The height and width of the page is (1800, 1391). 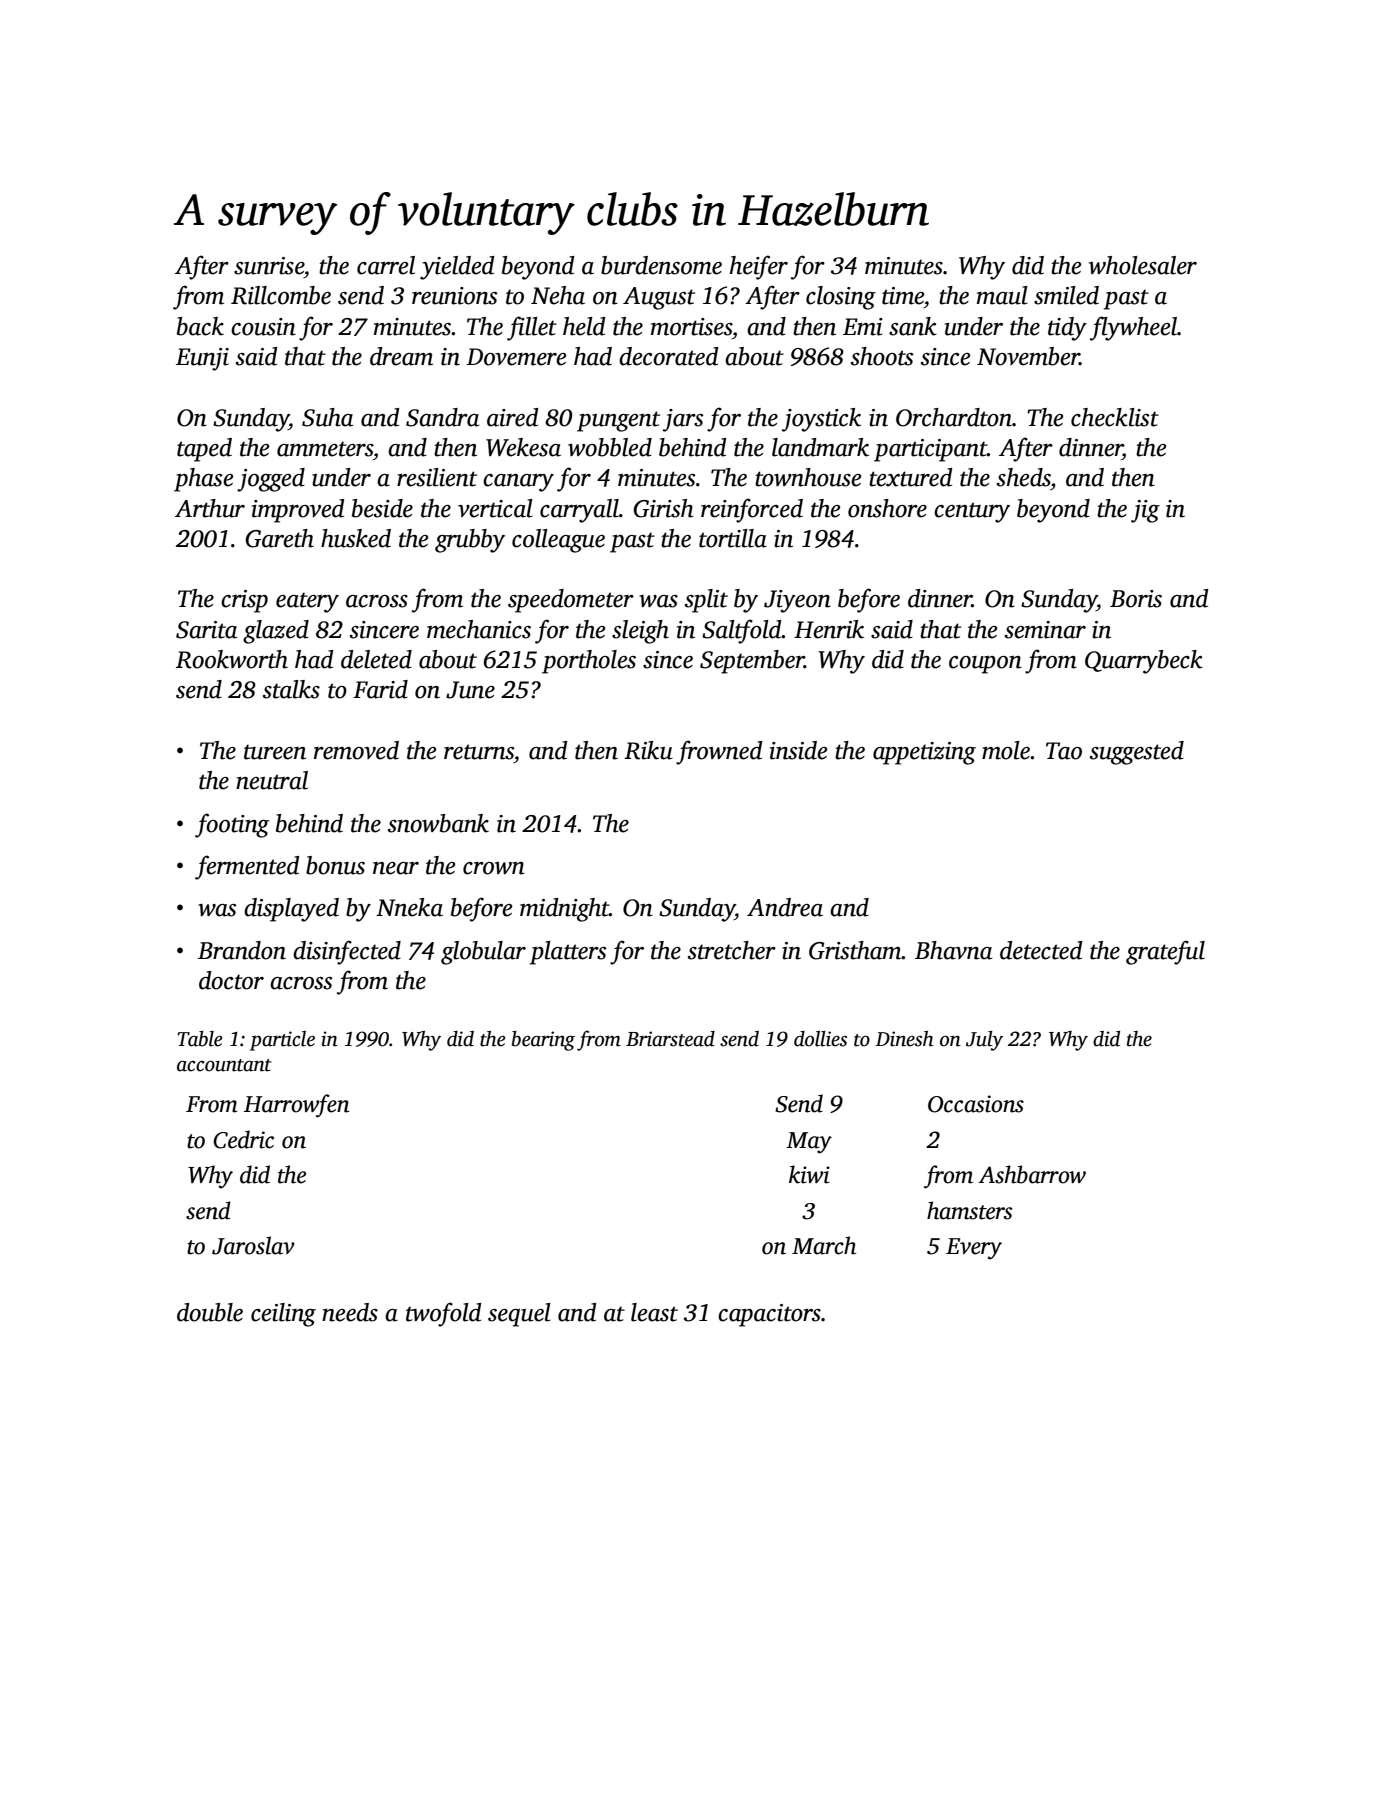 What do you see at coordinates (382, 508) in the page?
I see `beside` at bounding box center [382, 508].
